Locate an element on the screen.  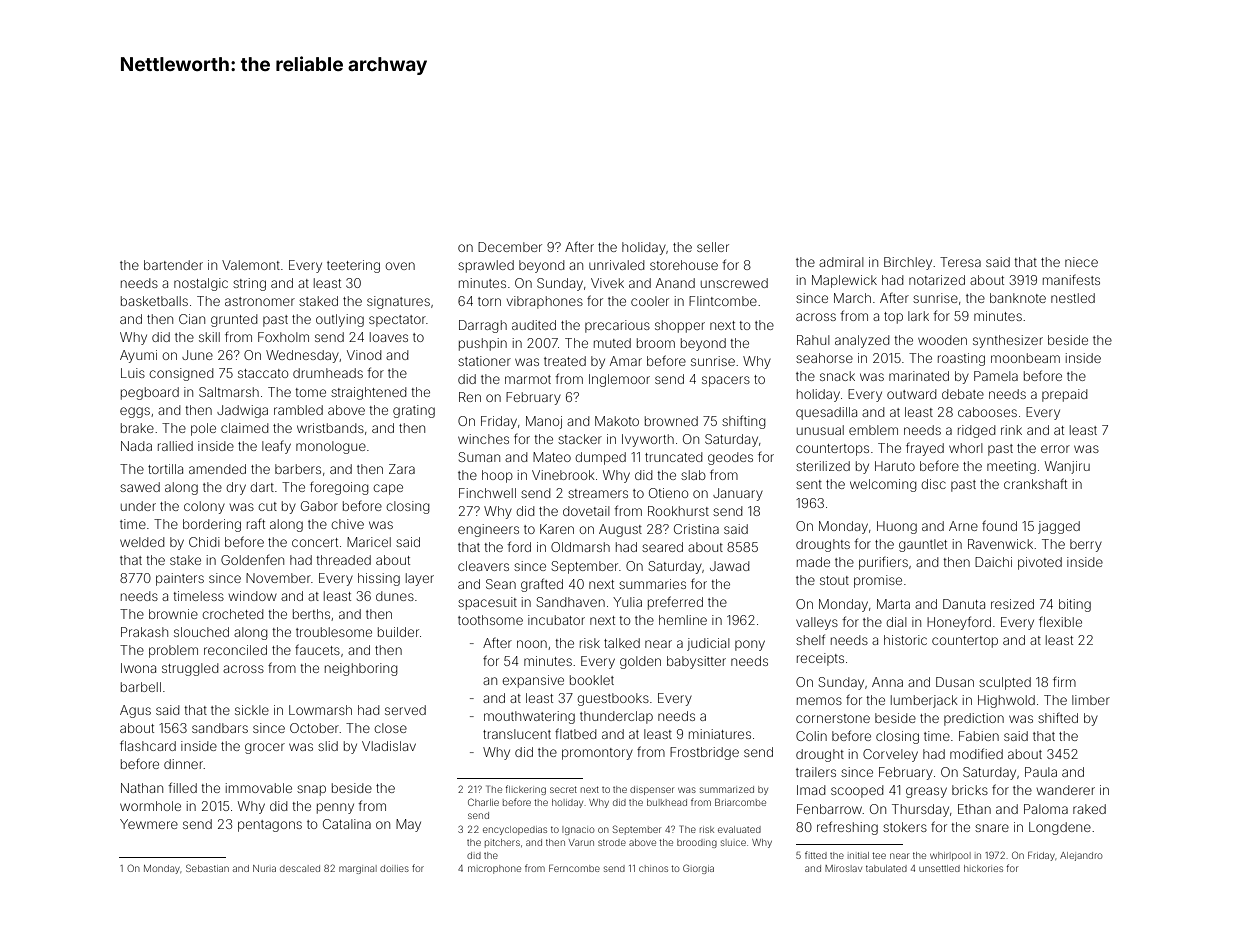
Wanjiru is located at coordinates (1067, 467).
